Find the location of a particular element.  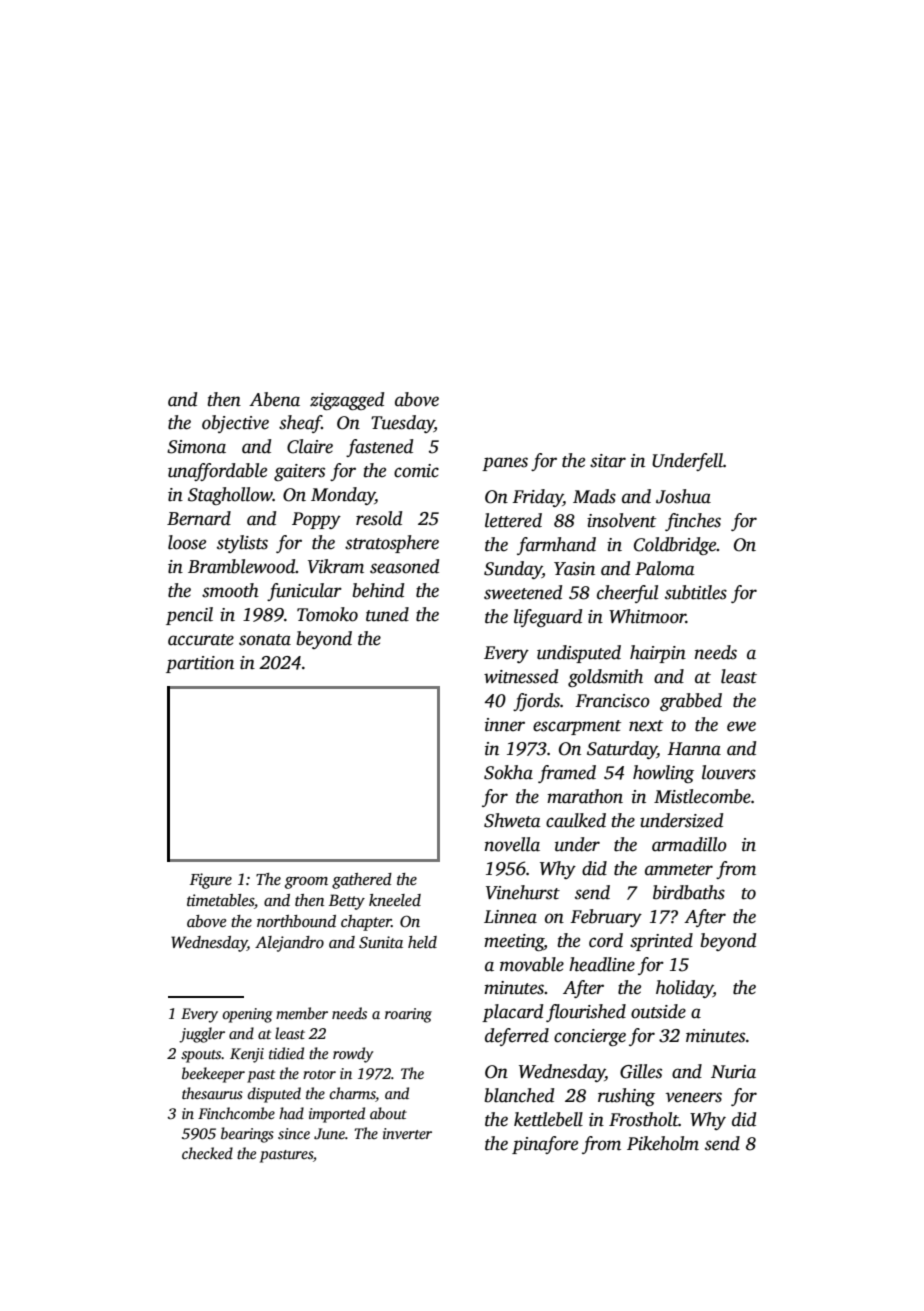

zigzagged is located at coordinates (347, 401).
